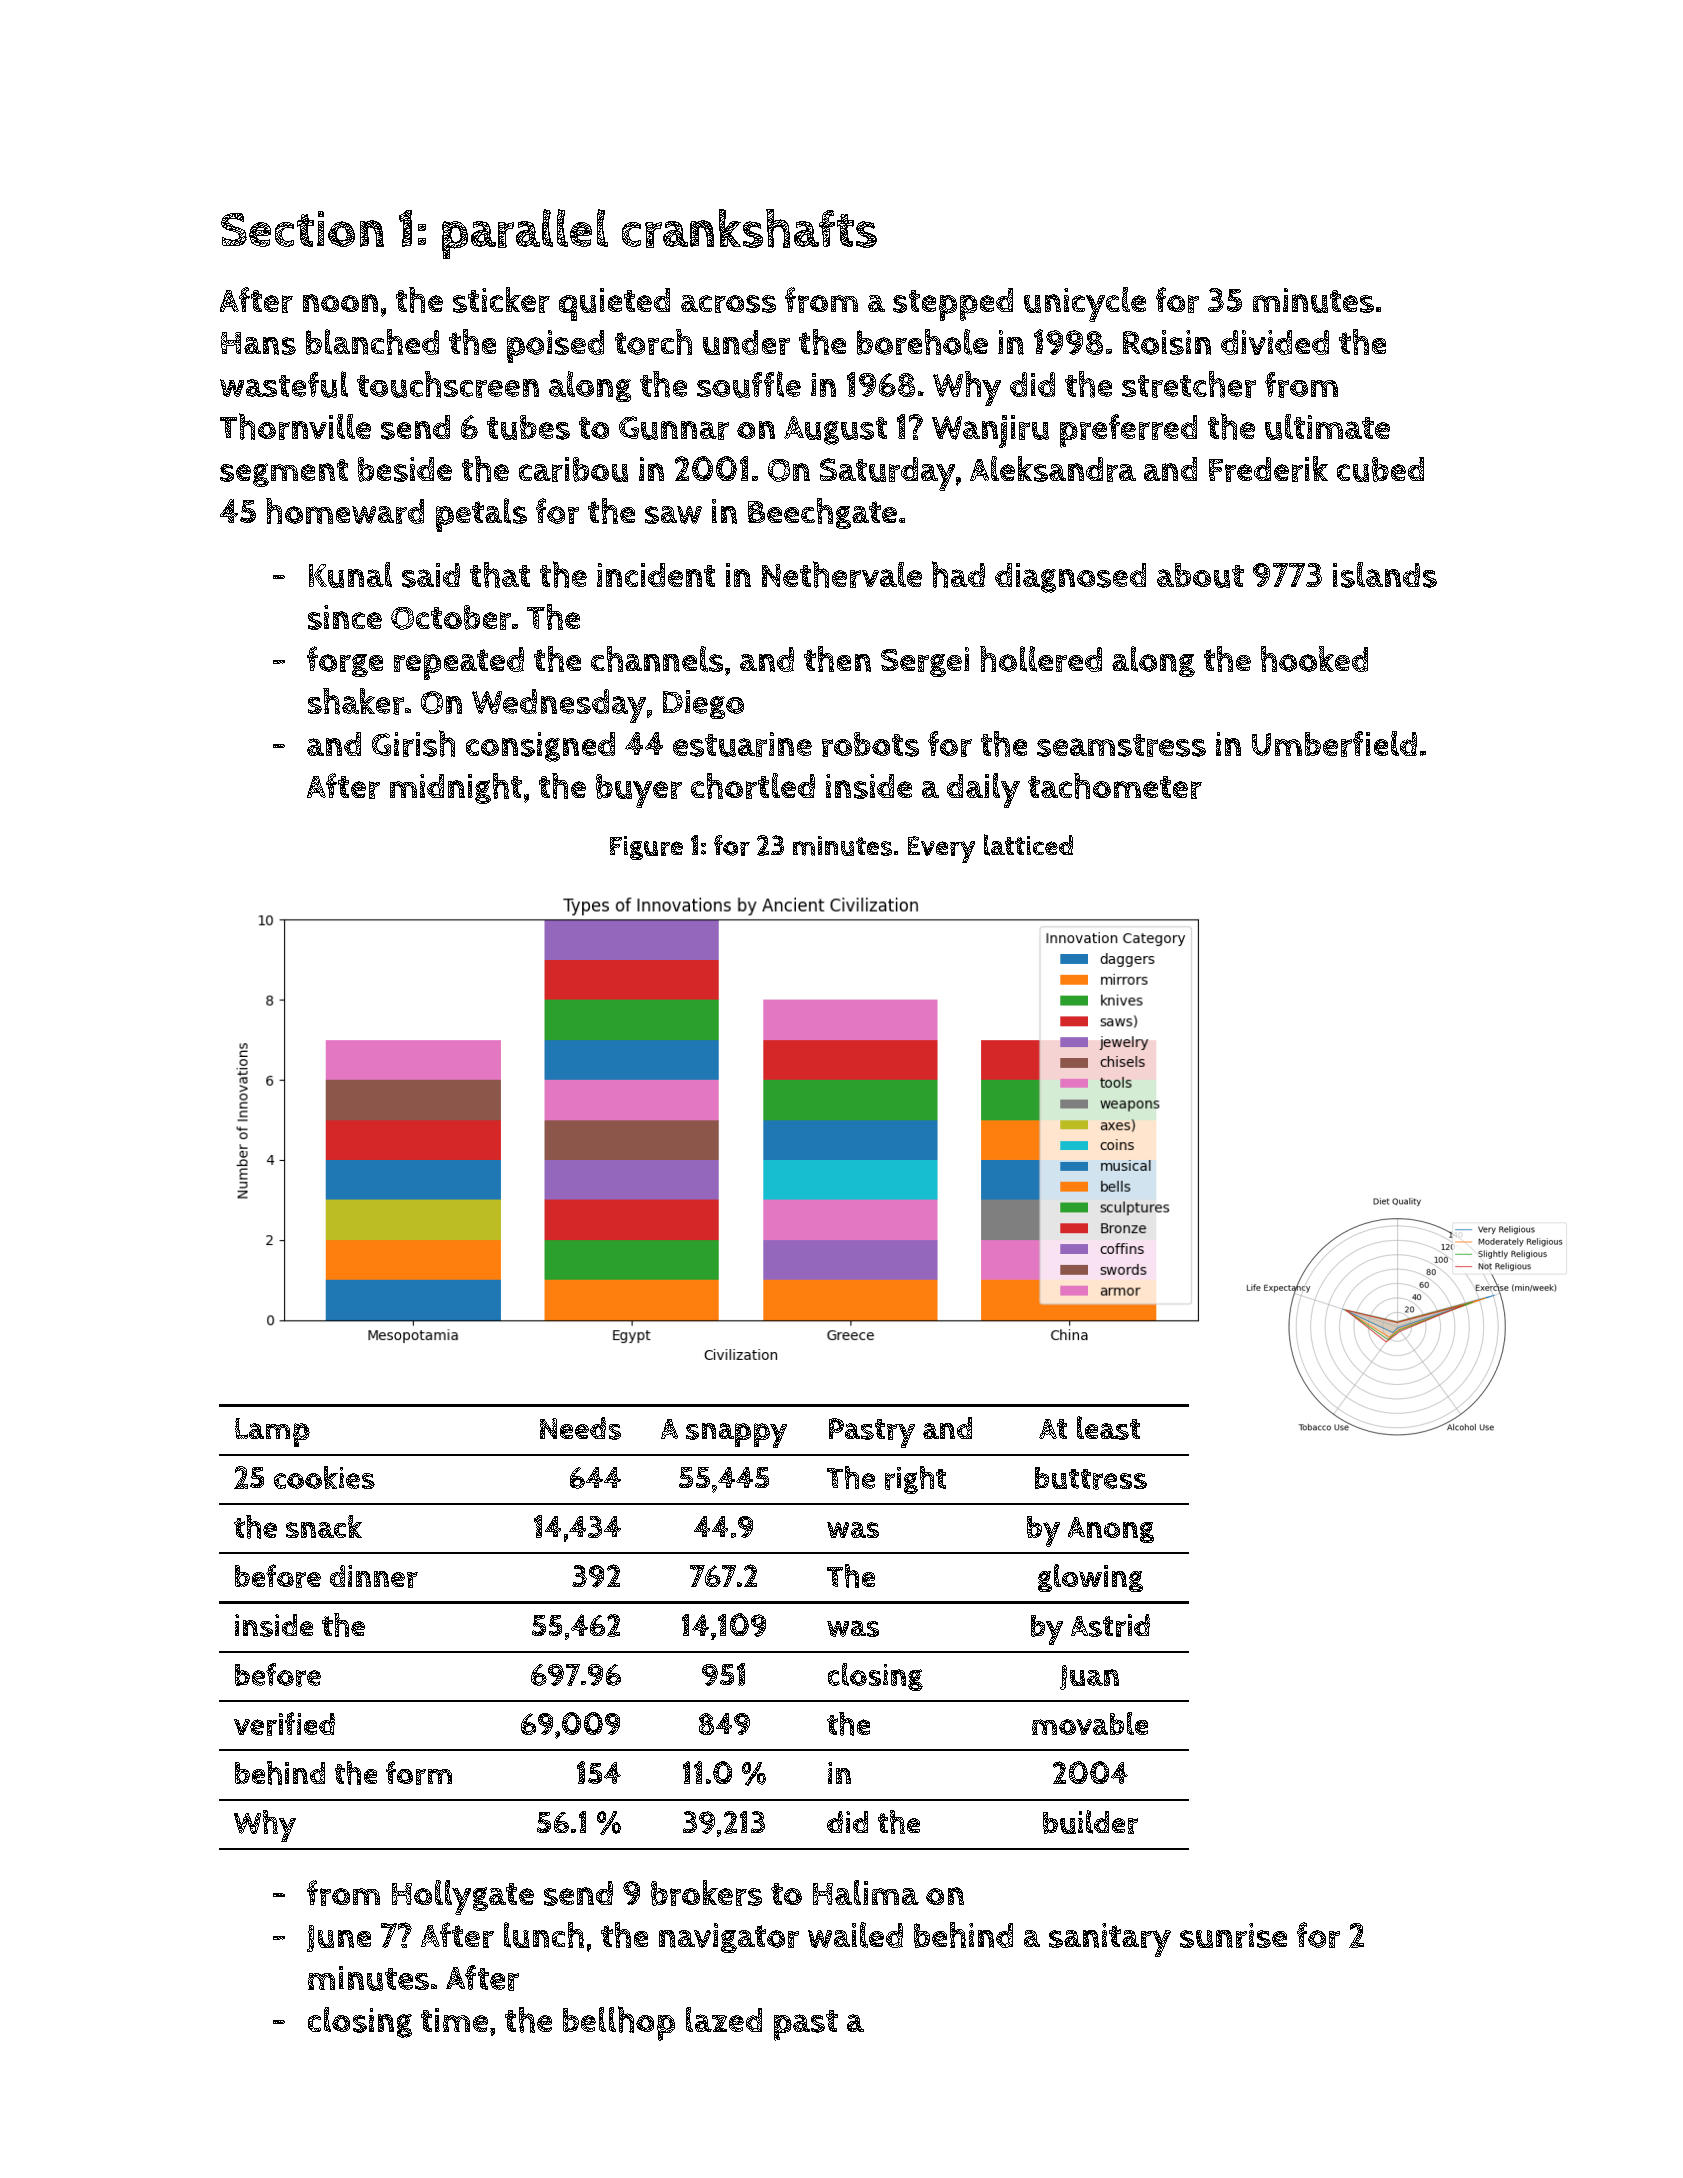 The width and height of the screenshot is (1683, 2178). What do you see at coordinates (1090, 1822) in the screenshot?
I see `builder` at bounding box center [1090, 1822].
